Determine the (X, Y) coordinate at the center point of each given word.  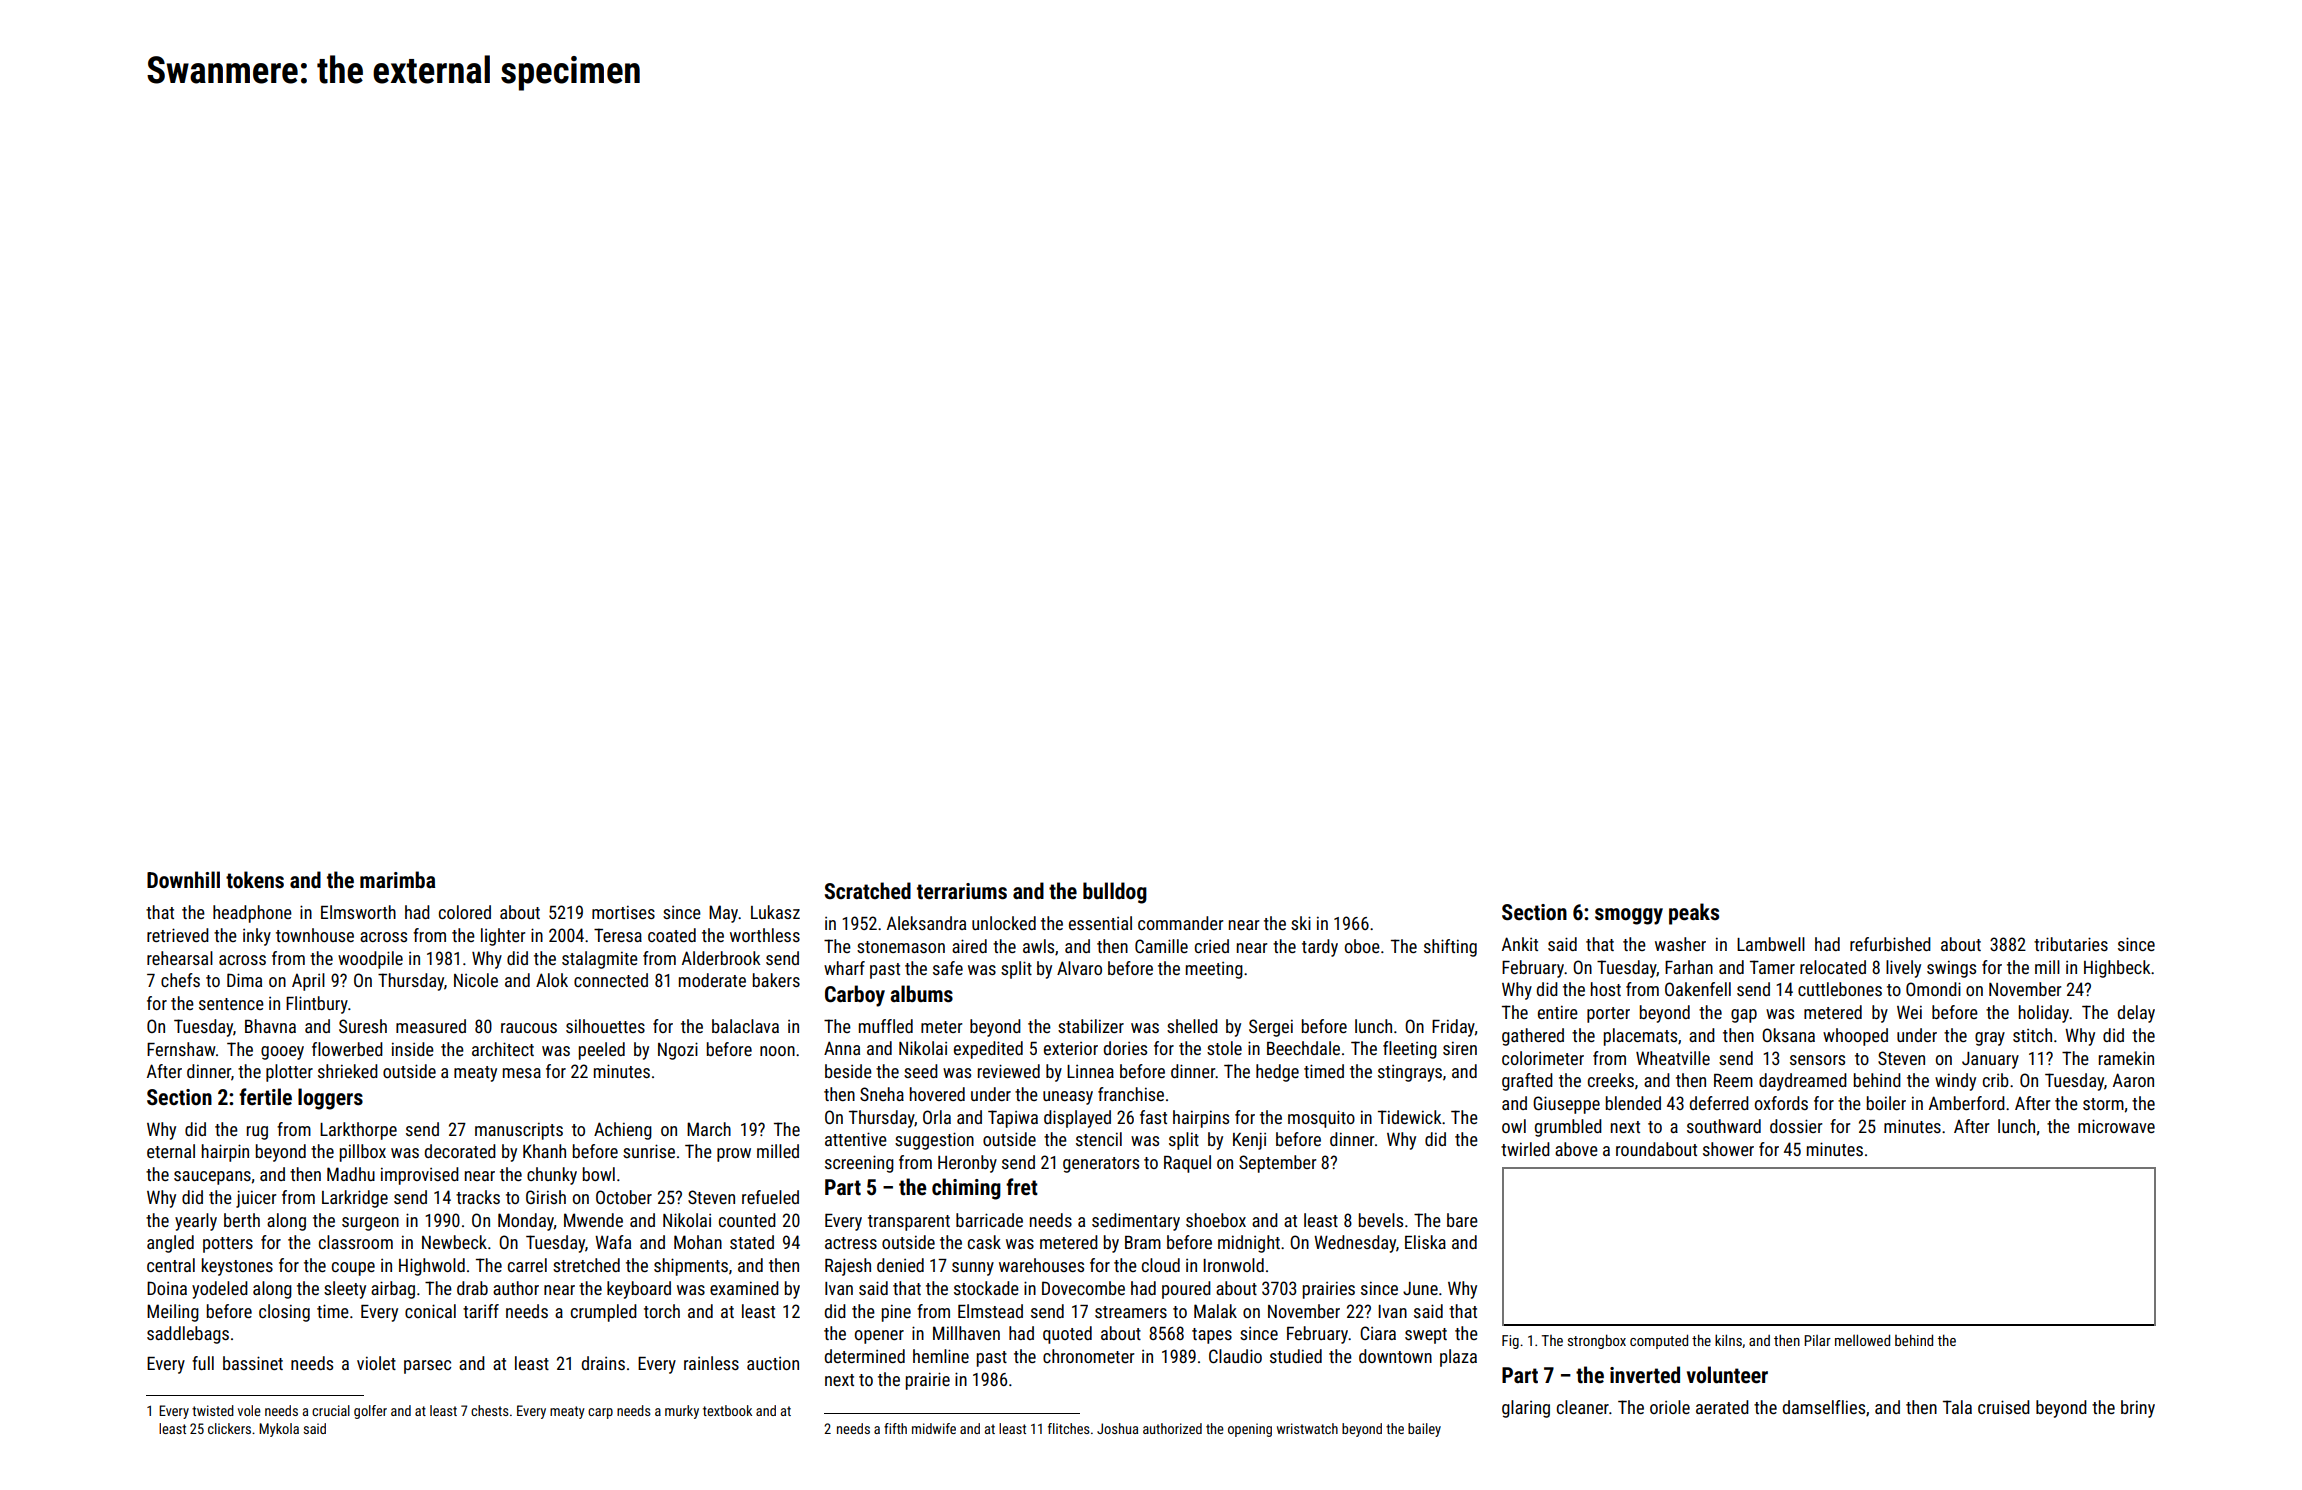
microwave (2116, 1126)
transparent (909, 1223)
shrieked (348, 1071)
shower (1728, 1149)
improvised (420, 1176)
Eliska (1425, 1242)
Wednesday (1355, 1244)
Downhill (183, 879)
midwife (934, 1428)
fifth (895, 1428)
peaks (1694, 914)
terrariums (962, 891)
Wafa (613, 1242)
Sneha (882, 1094)
